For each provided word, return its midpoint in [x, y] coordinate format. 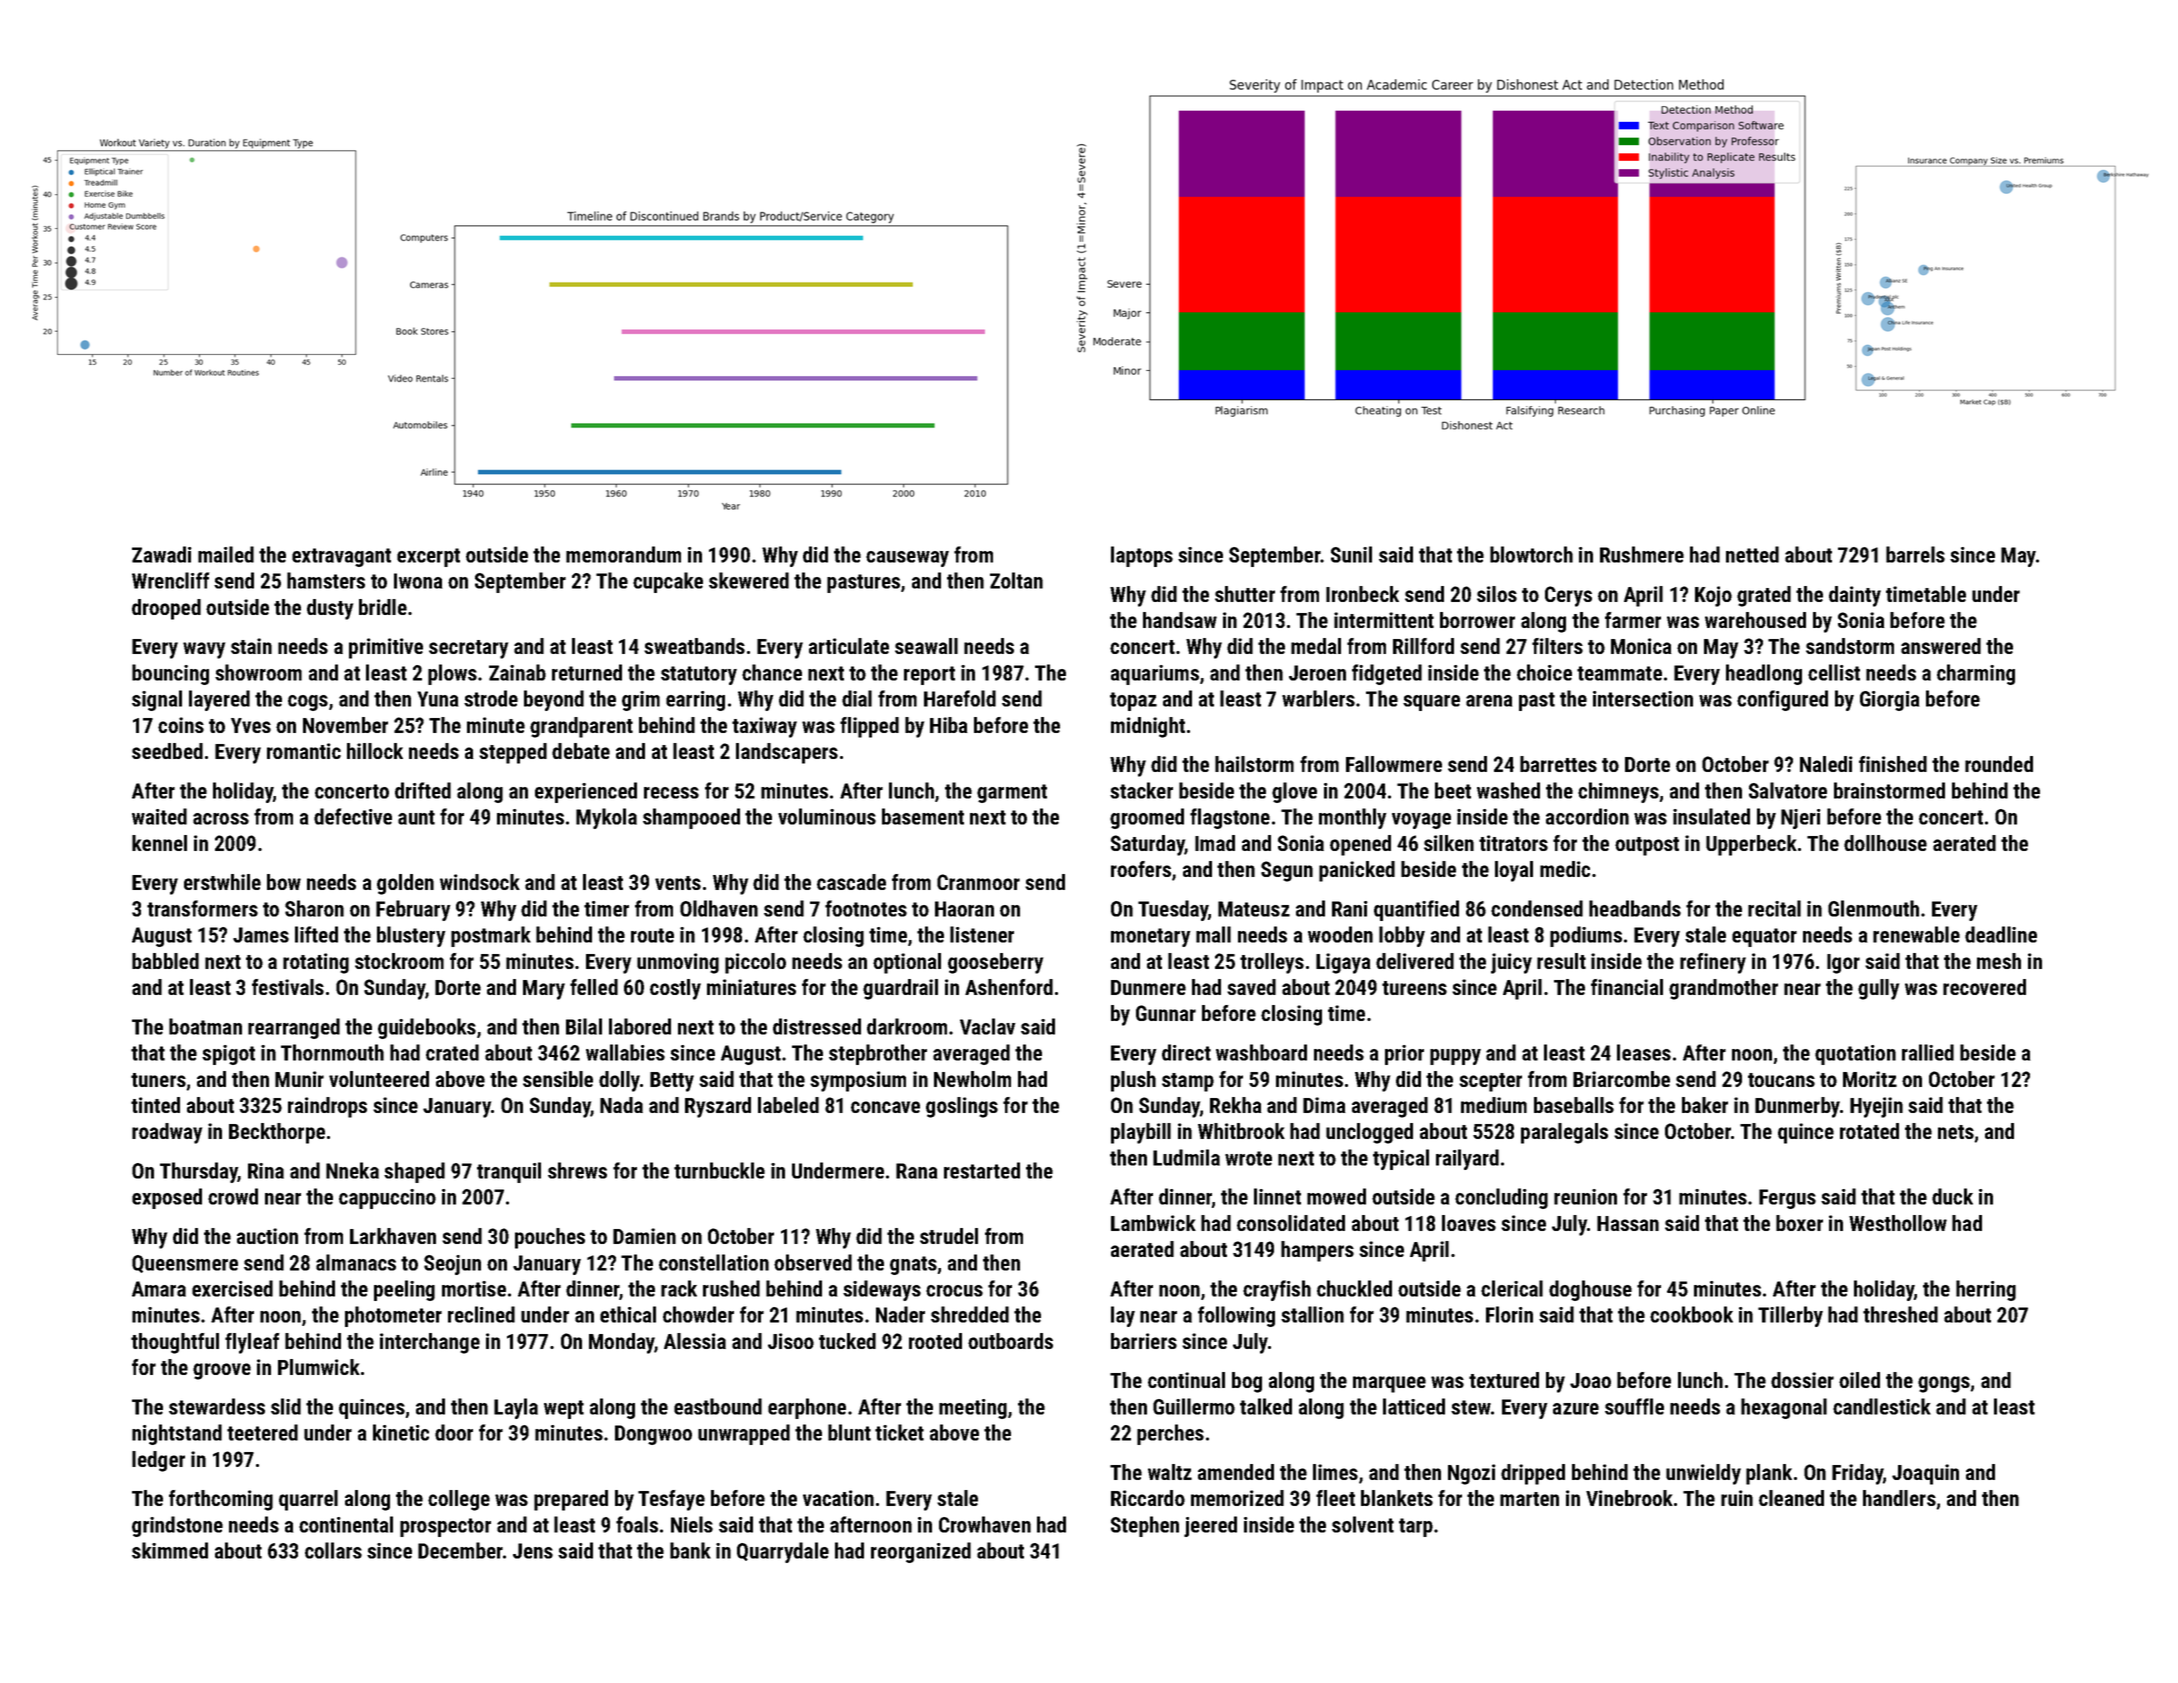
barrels [1915, 554]
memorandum [623, 554]
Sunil [1351, 554]
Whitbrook [1241, 1131]
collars [333, 1550]
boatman [205, 1026]
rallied [1928, 1052]
